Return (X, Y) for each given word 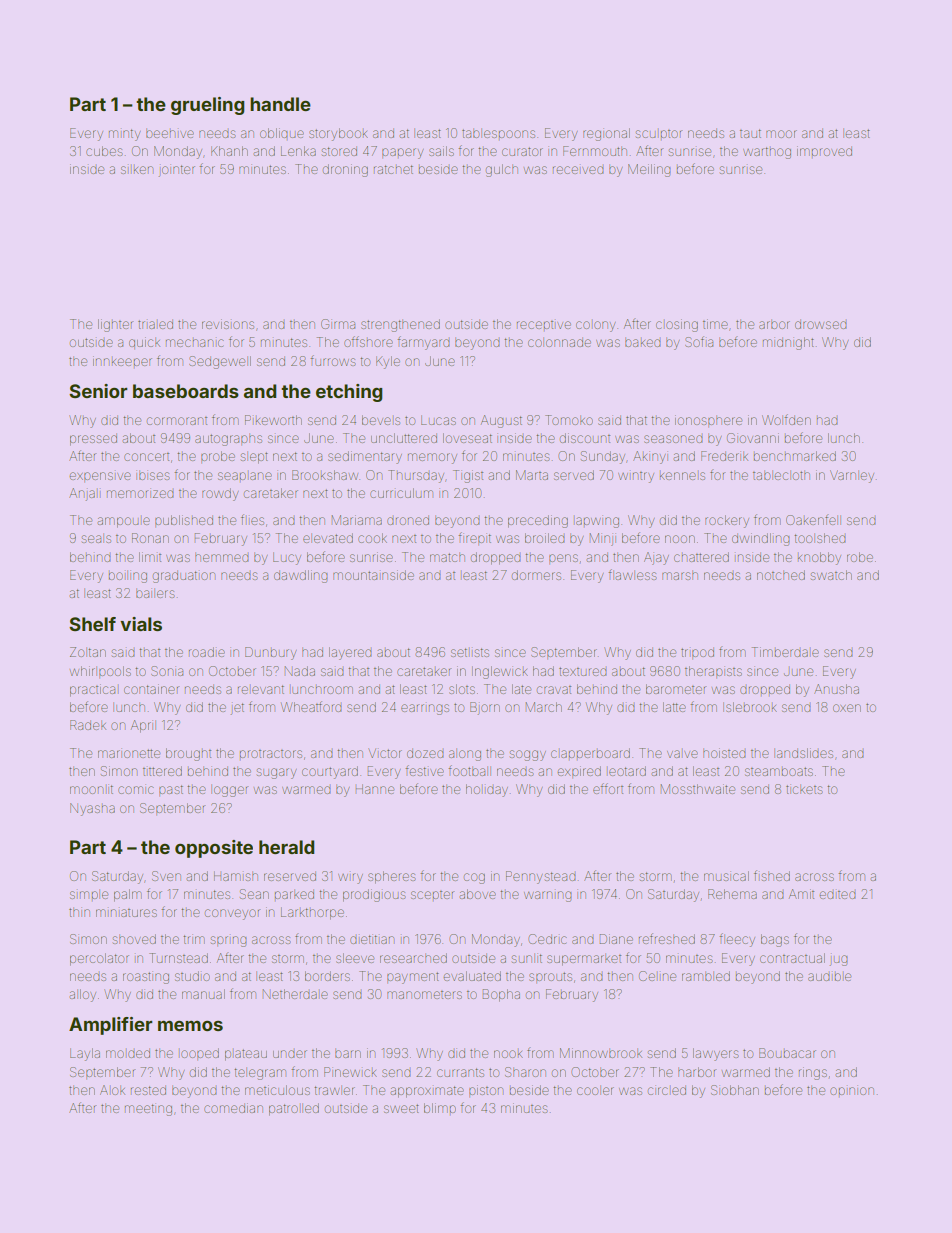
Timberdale (785, 652)
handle (280, 104)
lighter (115, 325)
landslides (803, 753)
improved (824, 151)
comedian (233, 1108)
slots (462, 689)
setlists (470, 652)
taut (750, 133)
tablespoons (498, 133)
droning (345, 170)
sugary (276, 773)
